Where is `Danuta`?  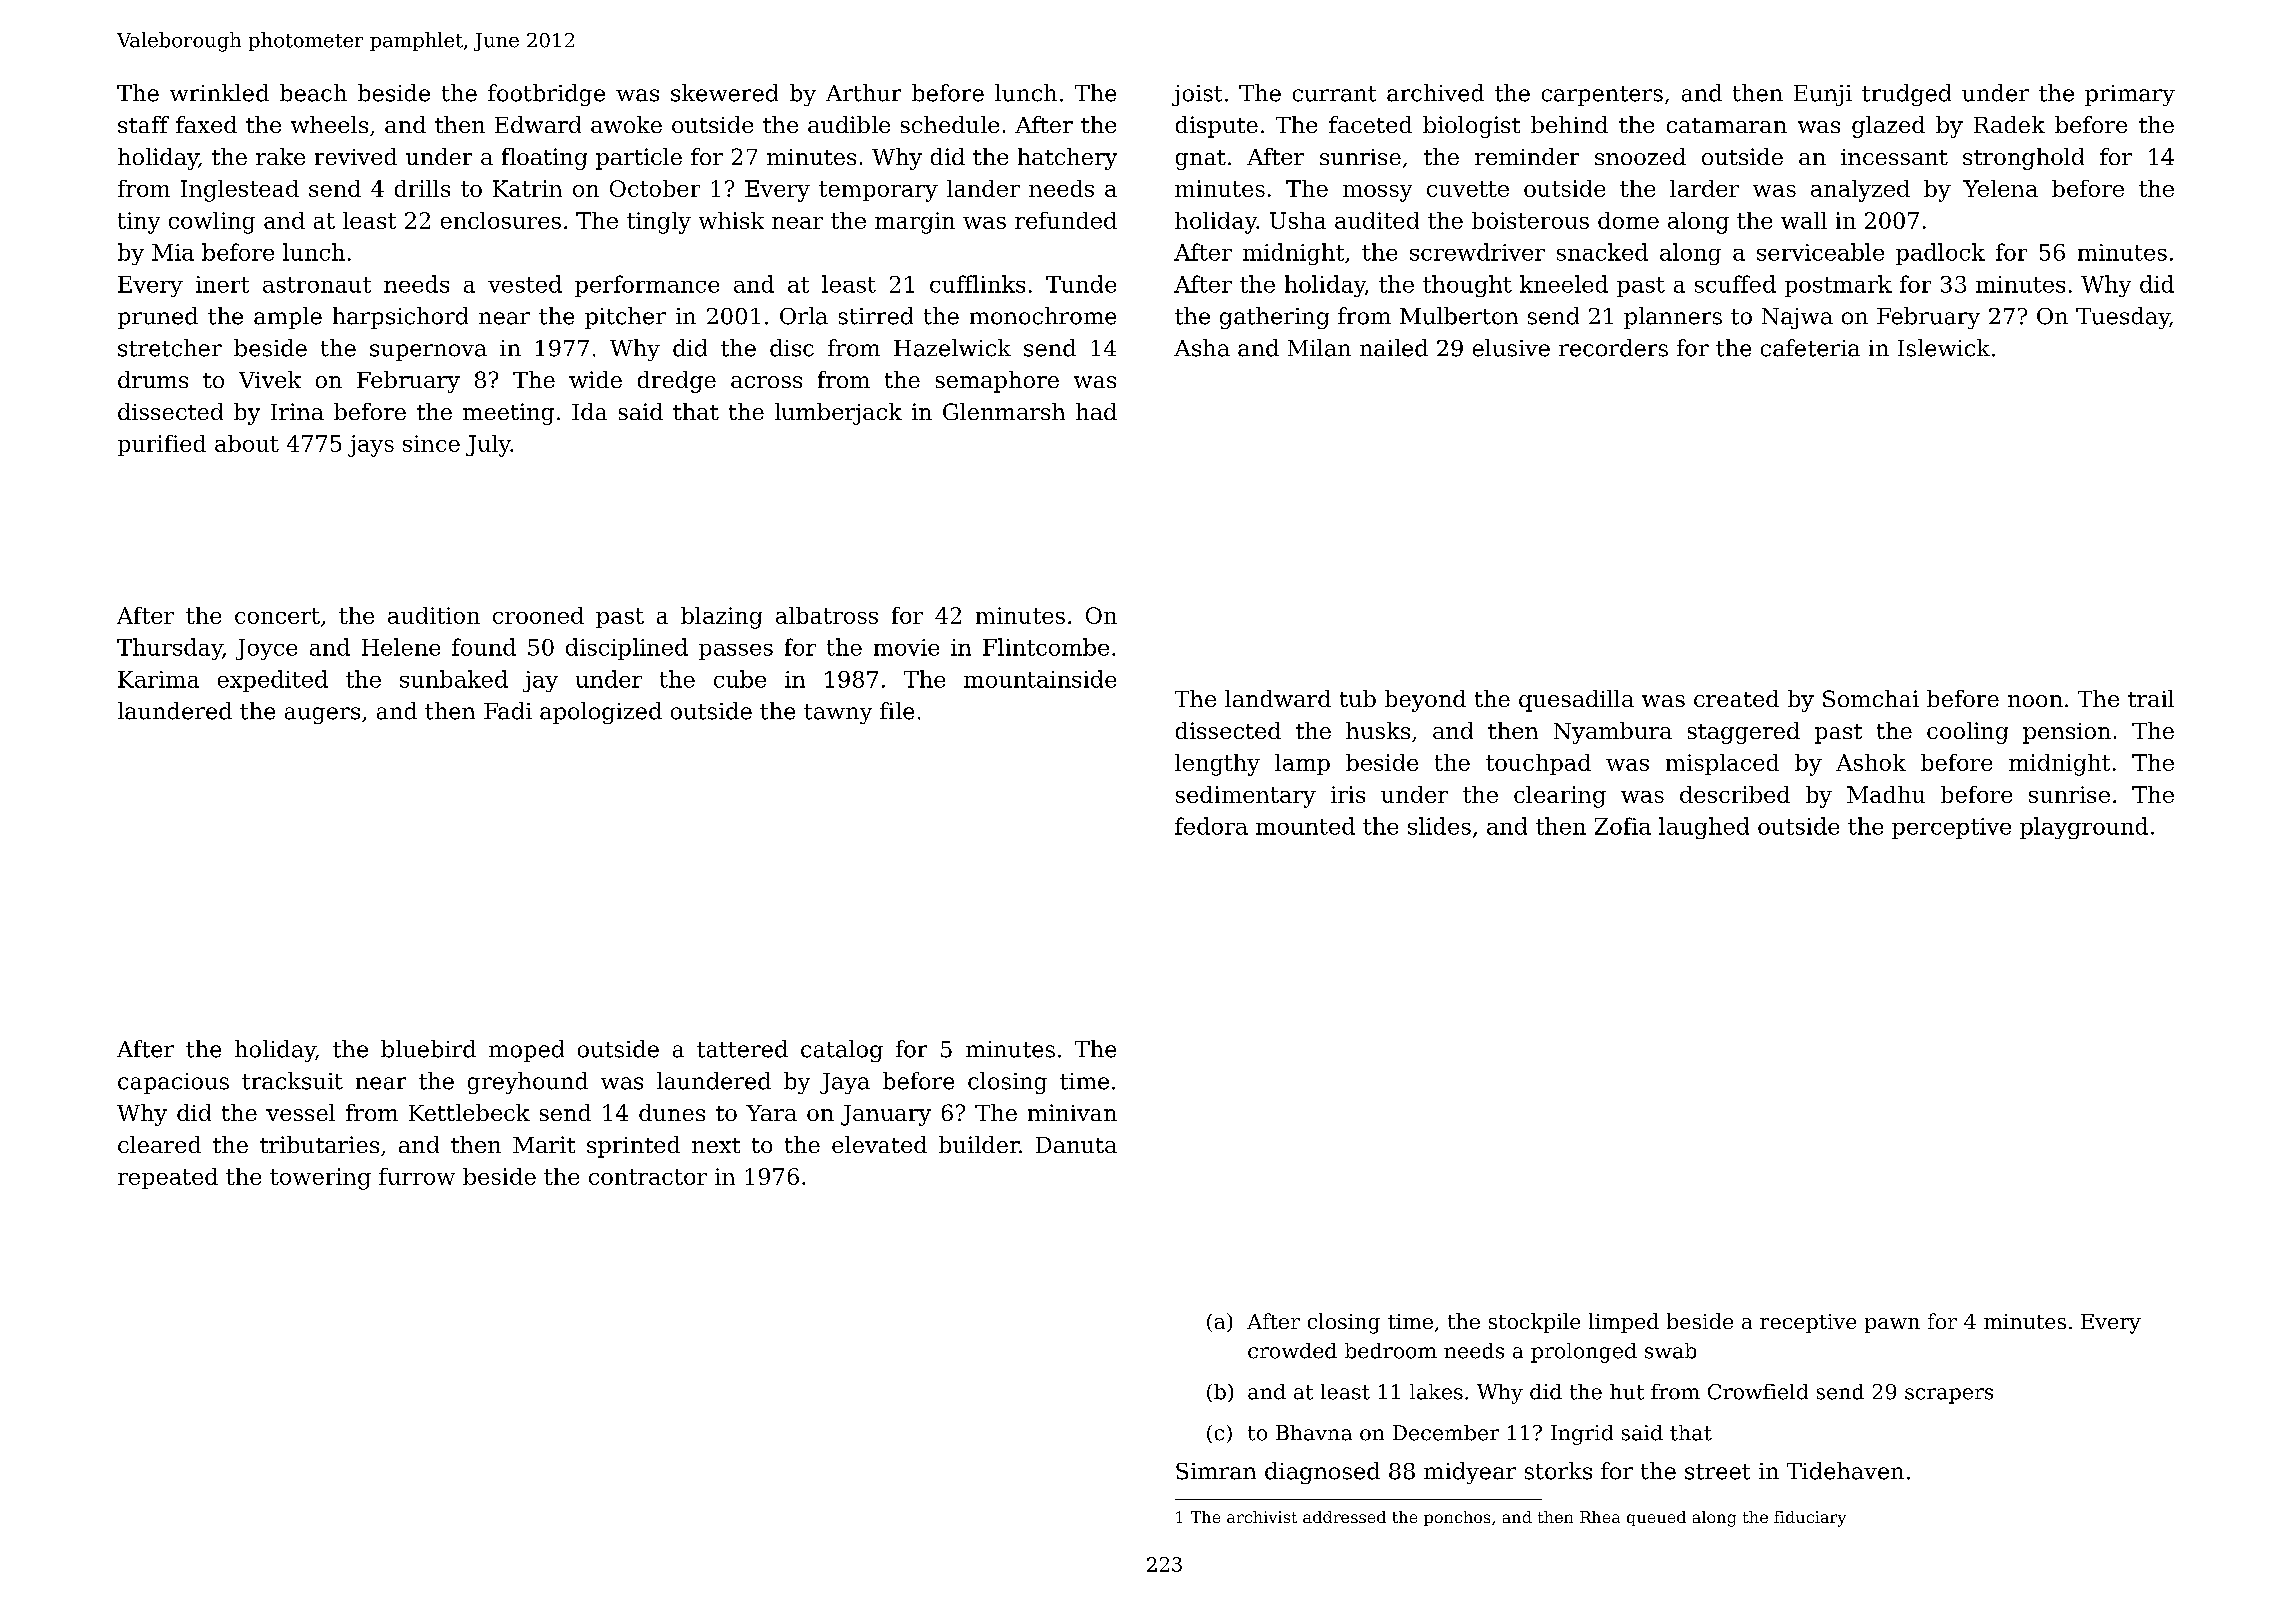
Danuta is located at coordinates (1076, 1145).
